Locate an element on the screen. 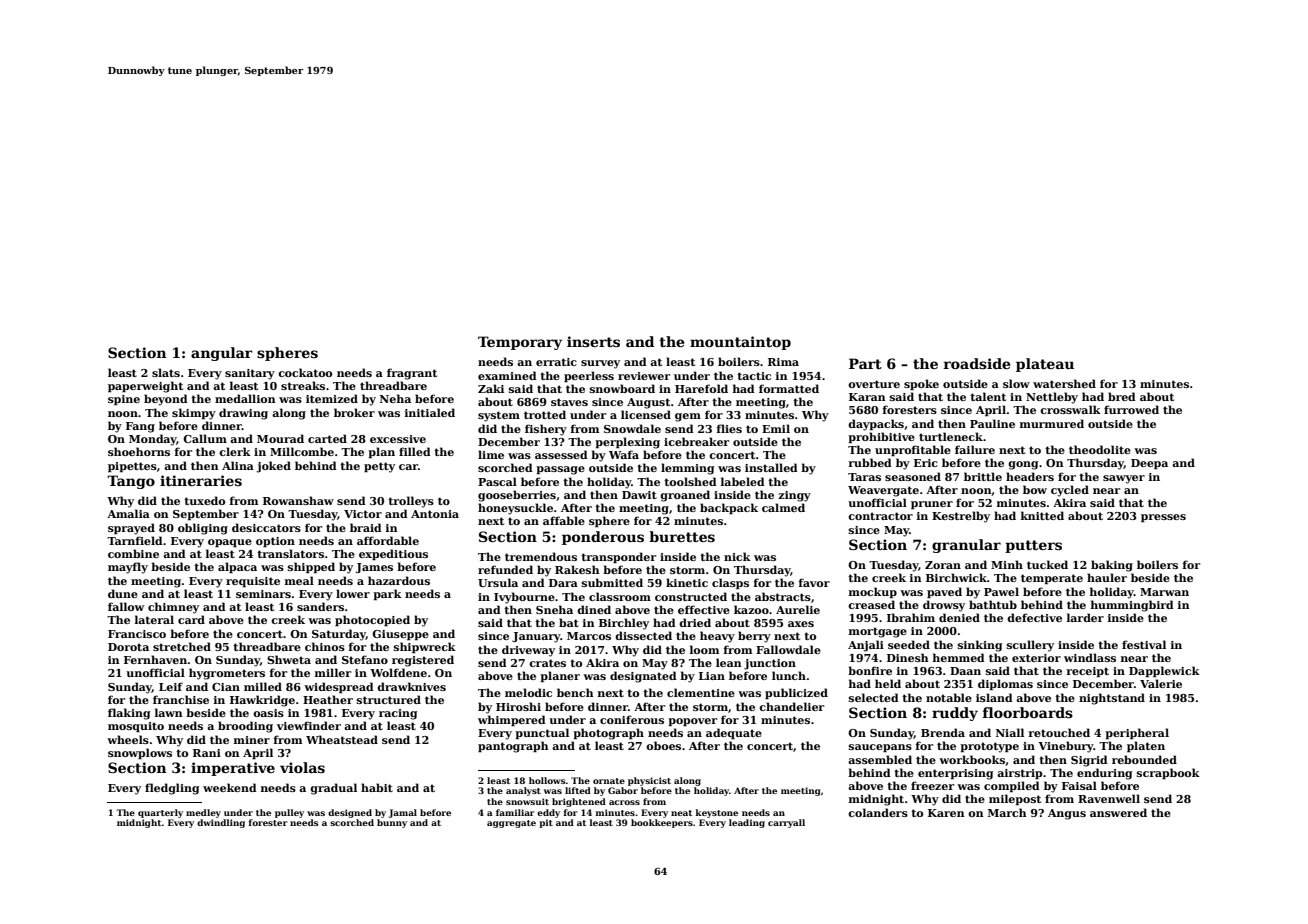 Image resolution: width=1308 pixels, height=924 pixels. January is located at coordinates (536, 637).
